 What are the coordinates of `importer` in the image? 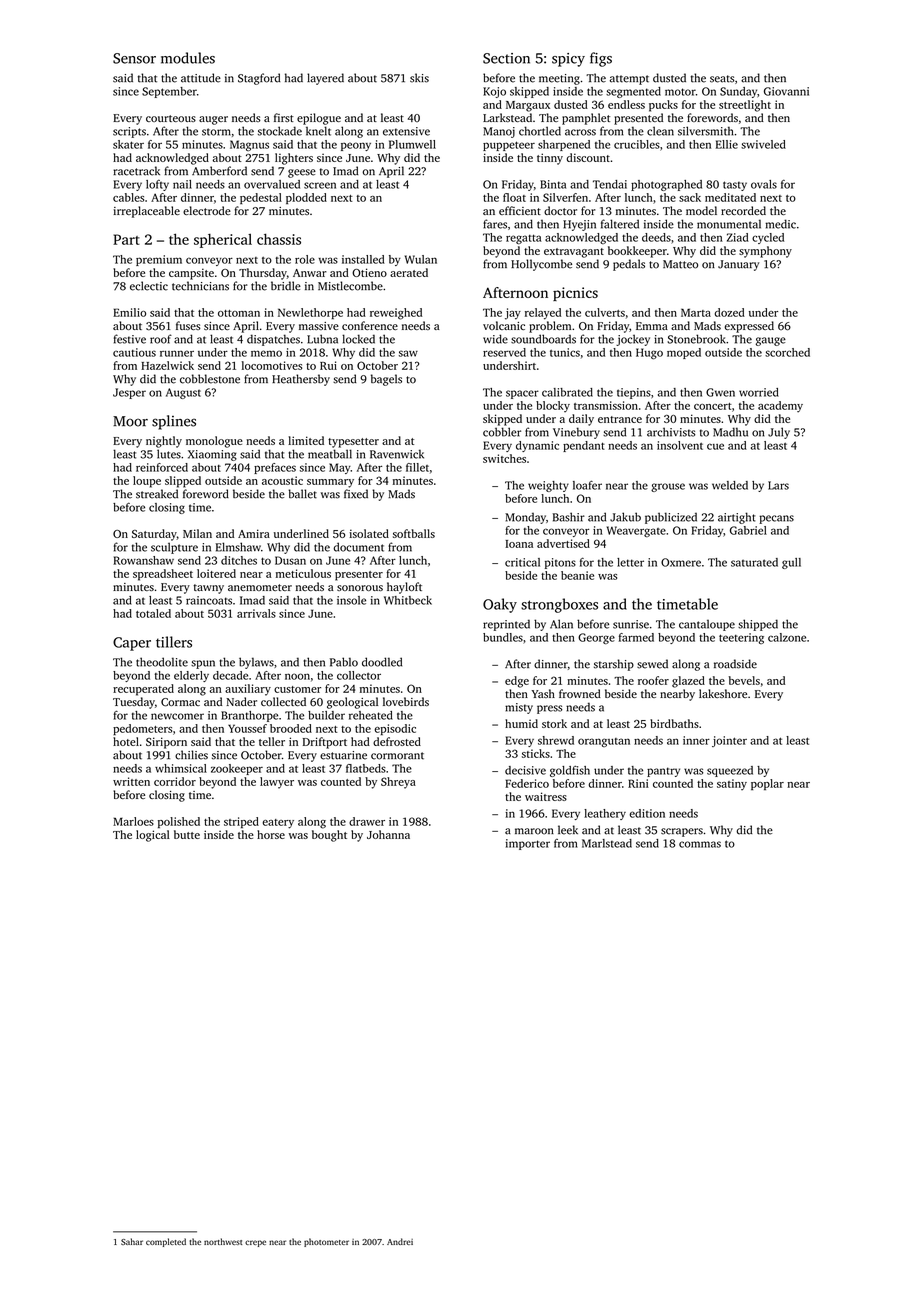 It's located at (528, 844).
